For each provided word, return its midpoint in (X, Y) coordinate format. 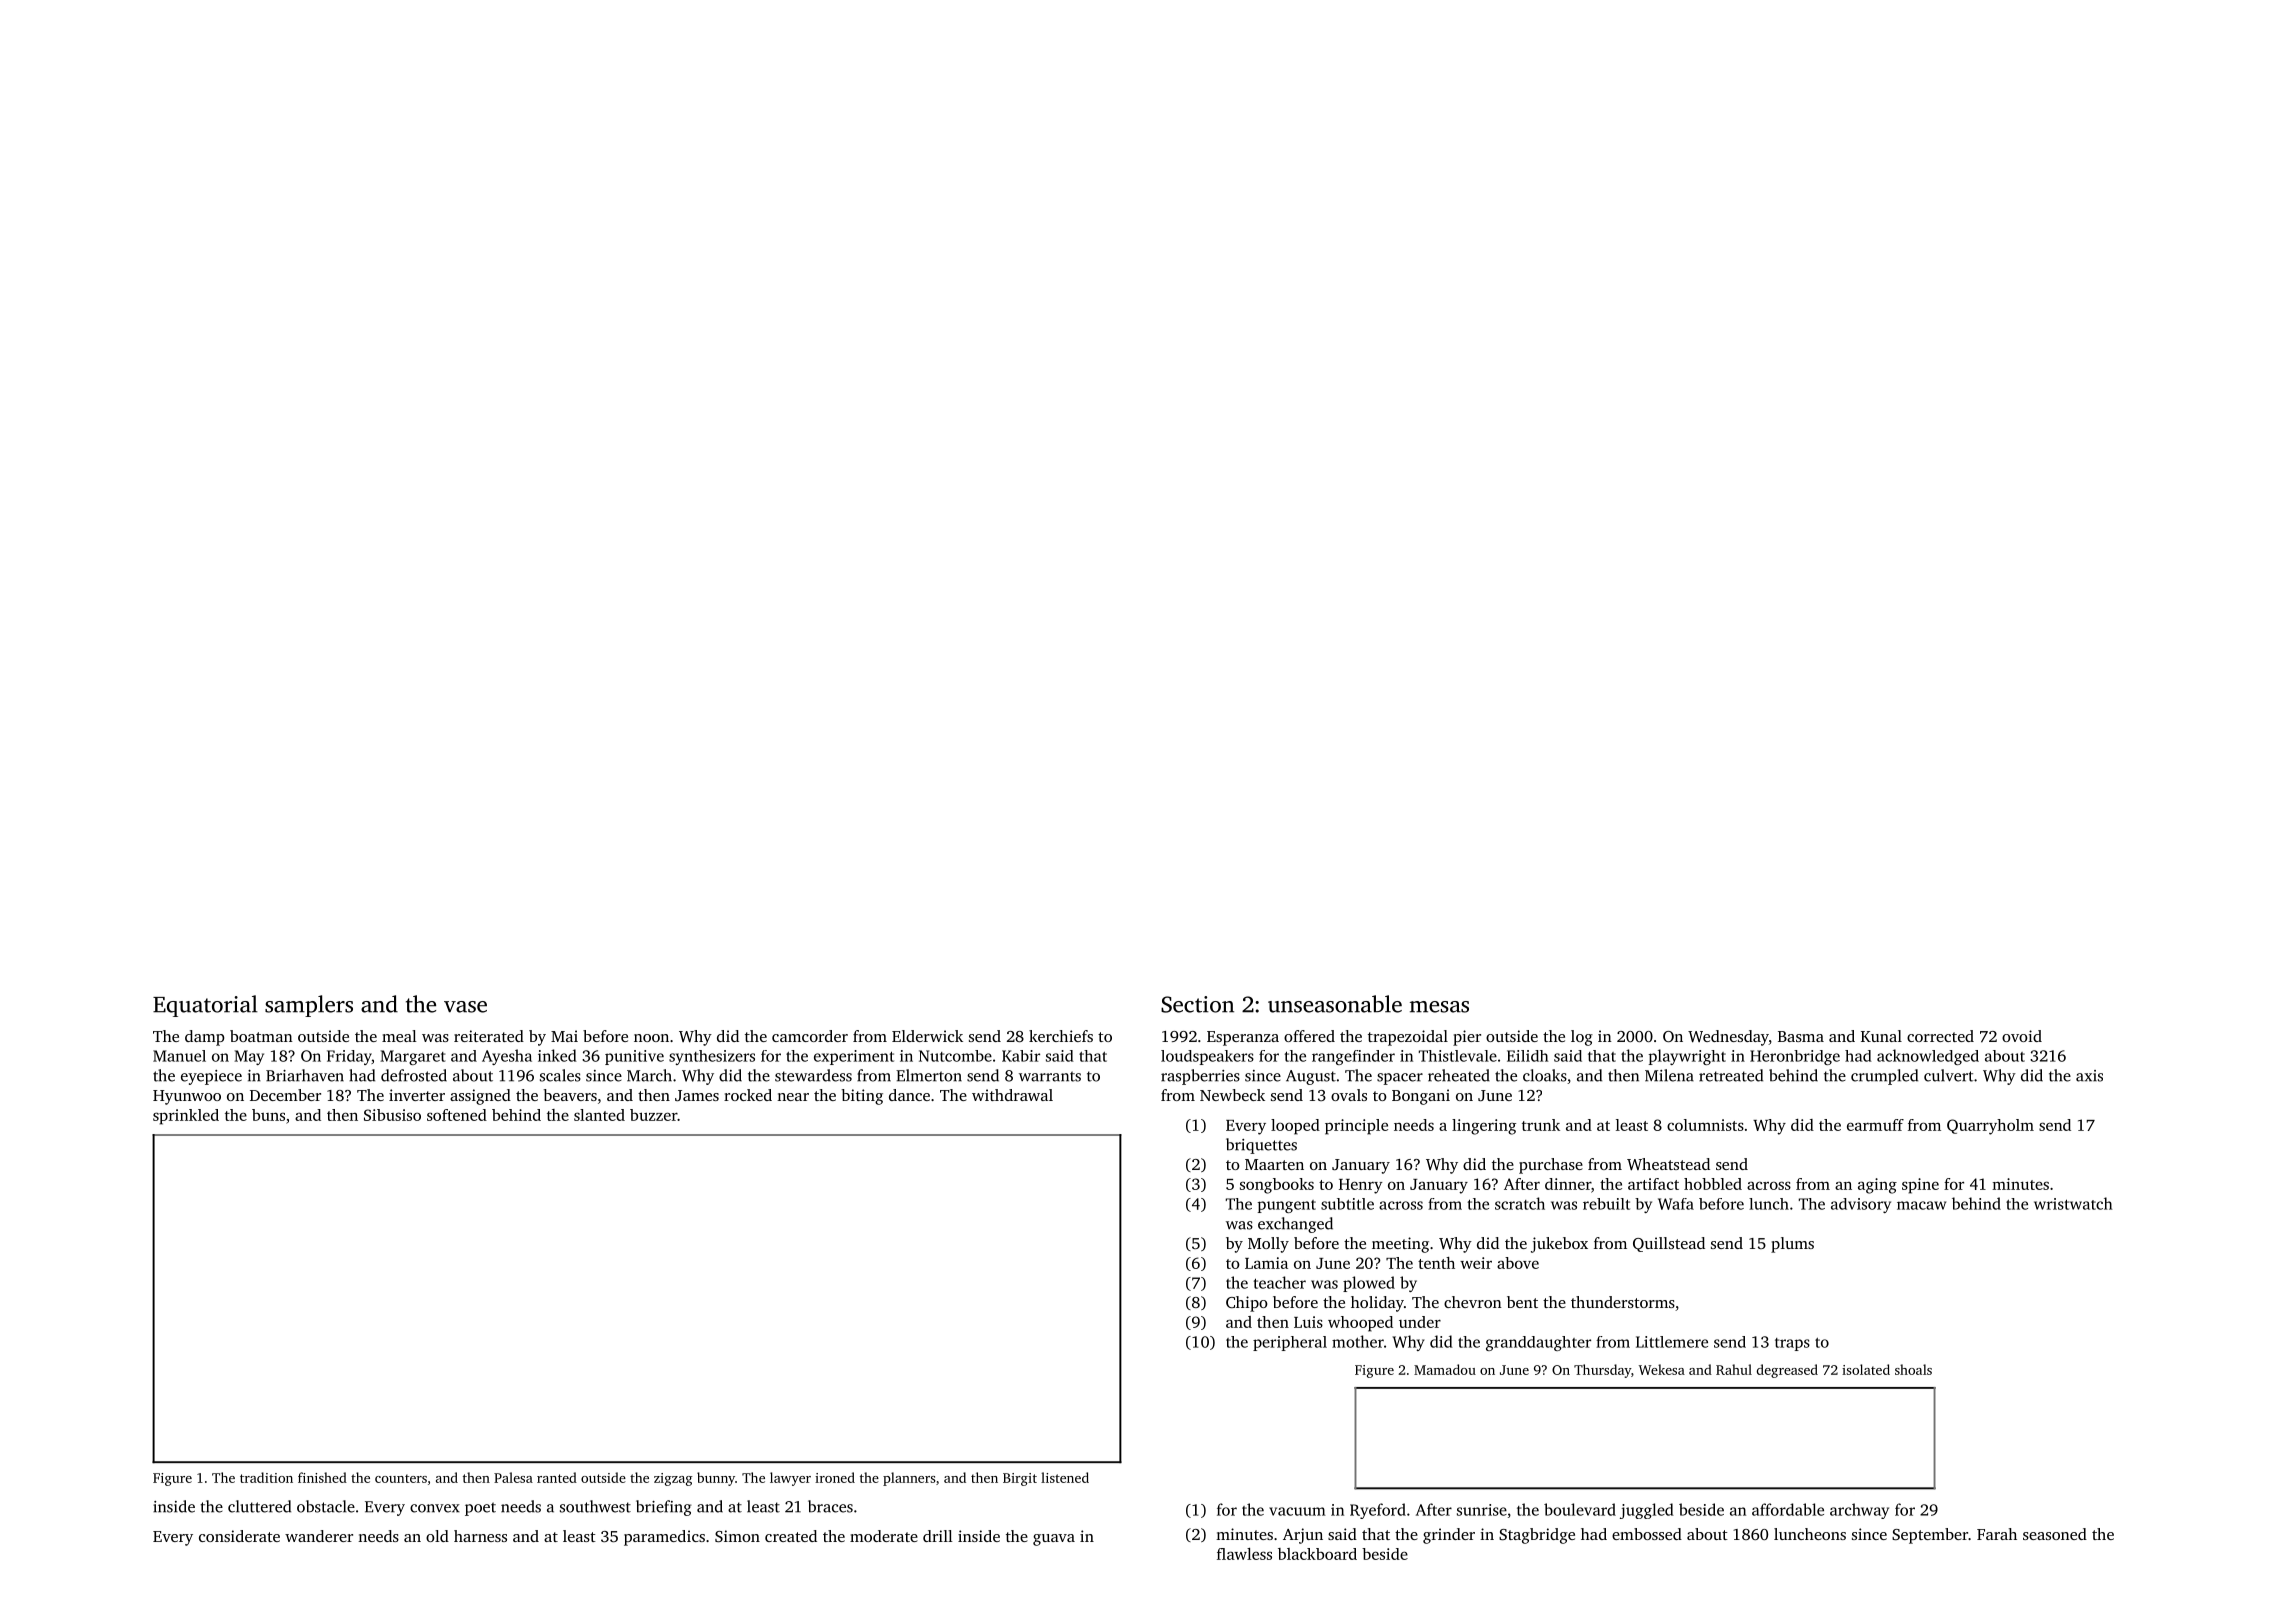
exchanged (1295, 1225)
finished (322, 1477)
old (437, 1536)
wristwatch (2073, 1203)
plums (1792, 1245)
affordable (1788, 1509)
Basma (1801, 1036)
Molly (1268, 1245)
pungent (1287, 1206)
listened (1065, 1477)
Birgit (1020, 1479)
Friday (349, 1057)
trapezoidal (1408, 1038)
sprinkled (186, 1117)
